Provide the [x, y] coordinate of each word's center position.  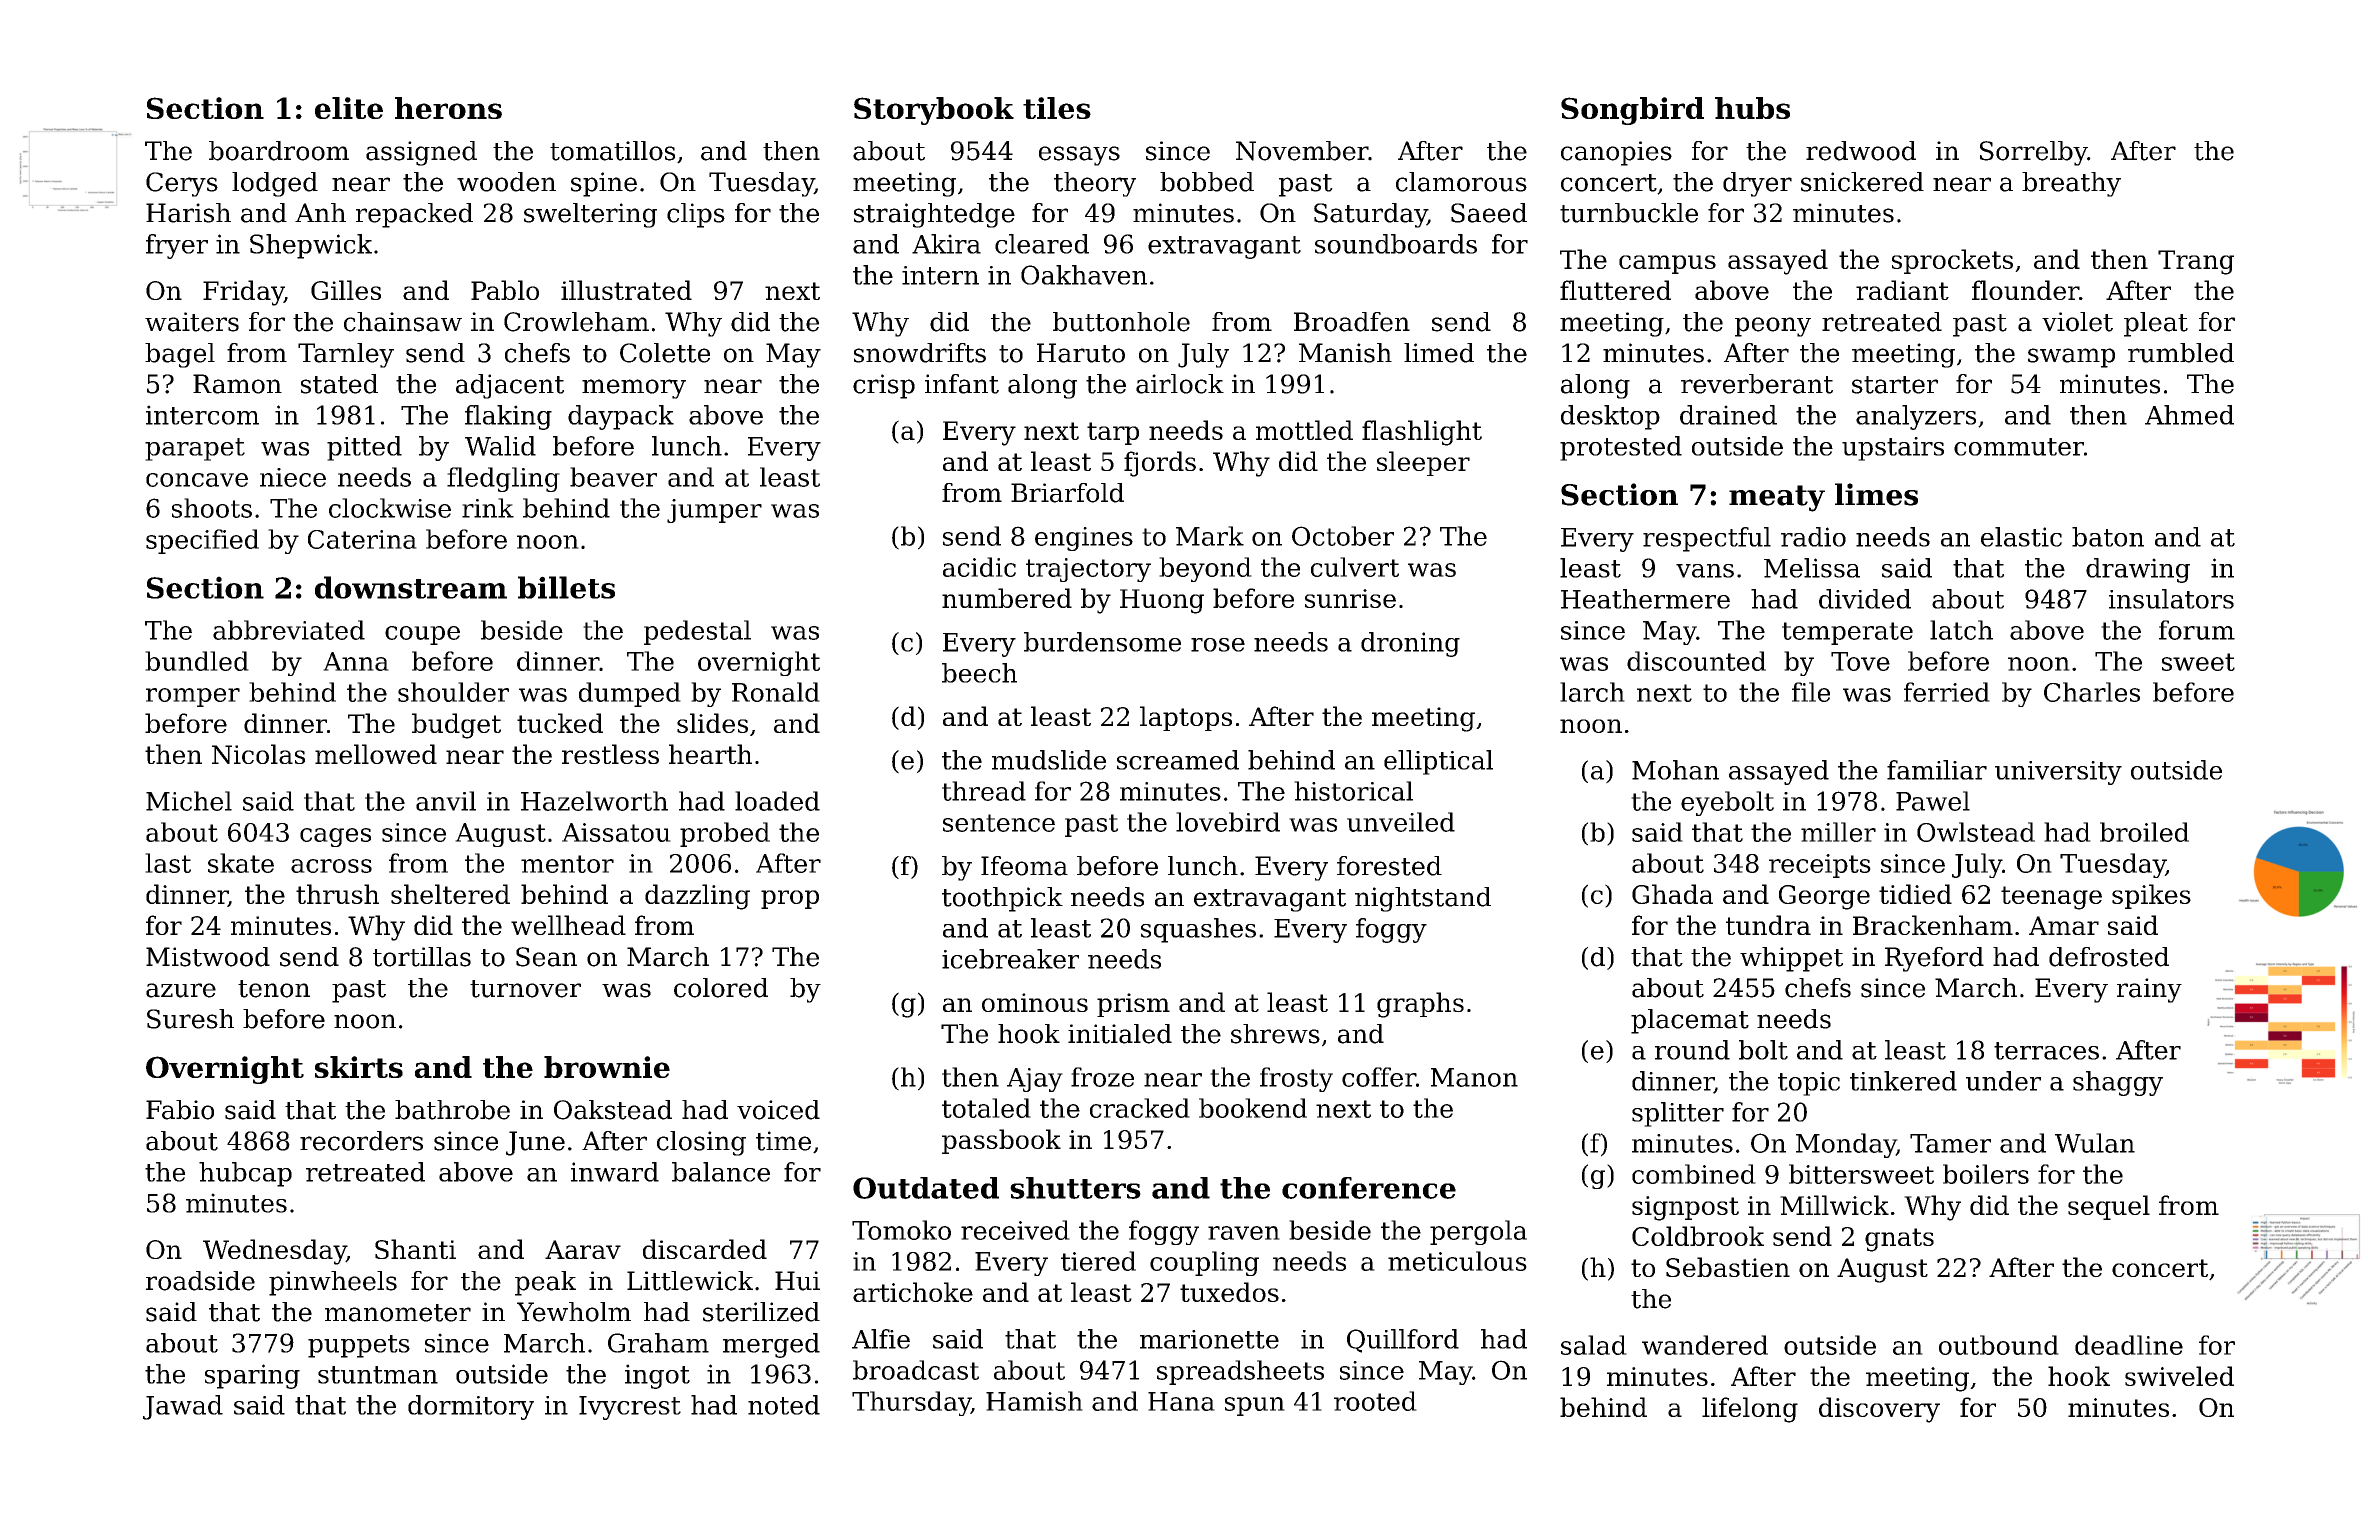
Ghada [1672, 894]
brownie [607, 1067]
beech [979, 673]
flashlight [1422, 433]
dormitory [471, 1407]
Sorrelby [2033, 153]
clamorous [1461, 182]
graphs [1420, 1005]
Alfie [881, 1339]
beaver [613, 477]
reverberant [1757, 384]
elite [349, 108]
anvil [446, 801]
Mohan [1675, 770]
